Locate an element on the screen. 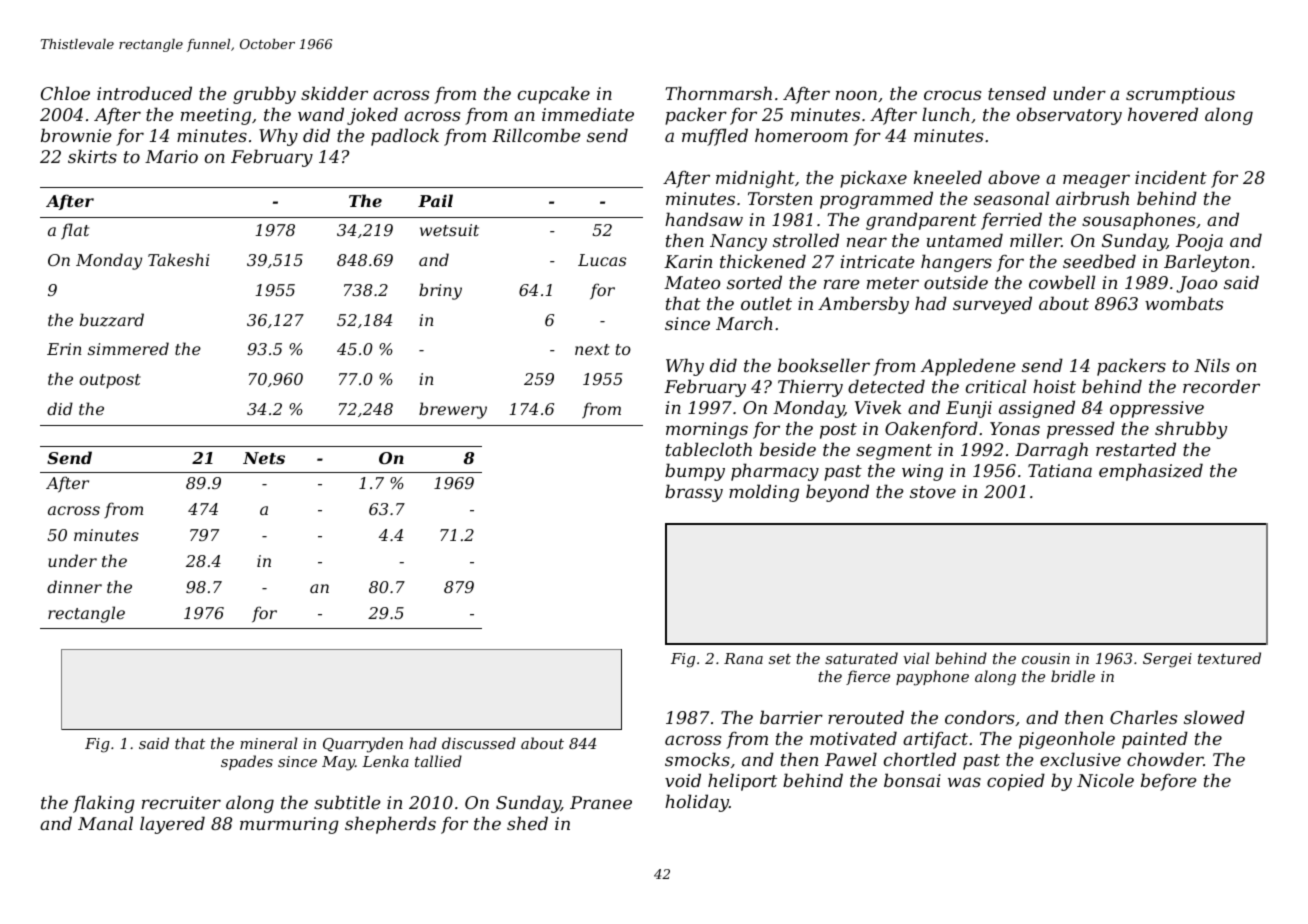 This screenshot has height=924, width=1308. Rana is located at coordinates (743, 658).
